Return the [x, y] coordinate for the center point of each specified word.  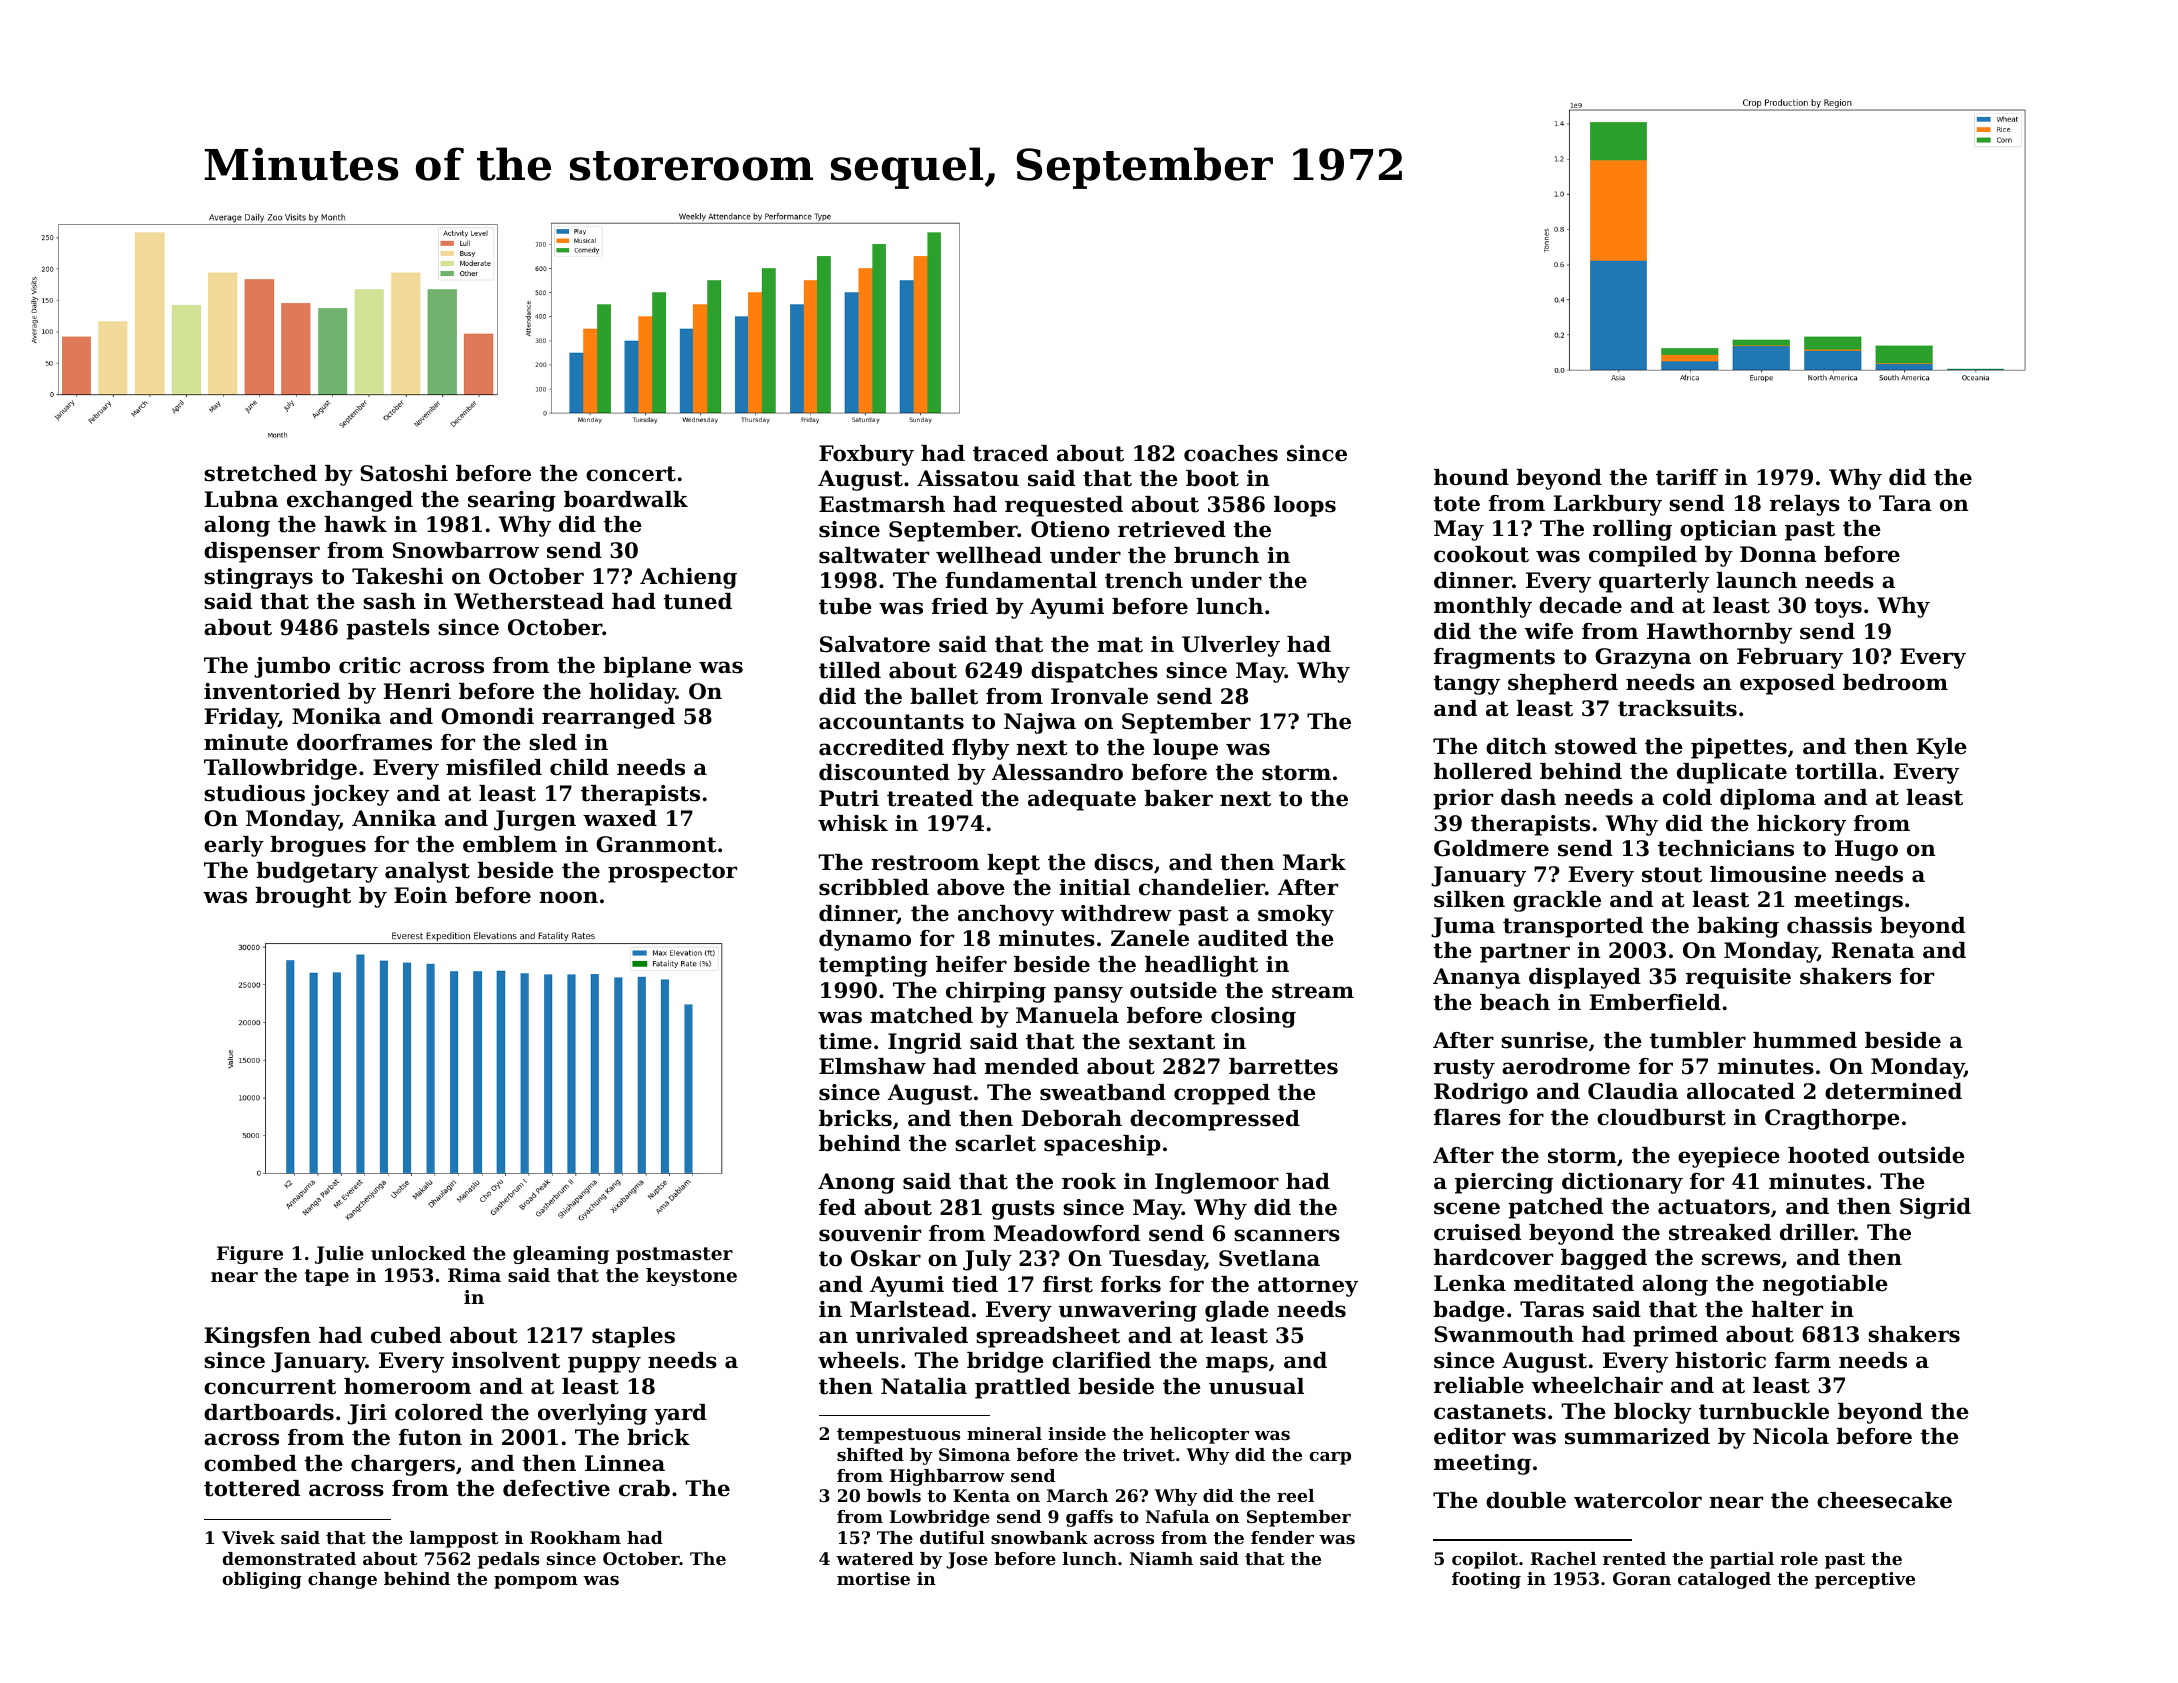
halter [1787, 1309]
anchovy [1006, 915]
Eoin [420, 895]
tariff [1687, 477]
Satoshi [404, 473]
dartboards [269, 1412]
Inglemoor [1217, 1183]
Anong [856, 1183]
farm [1803, 1360]
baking [1738, 927]
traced [1010, 453]
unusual [1256, 1386]
